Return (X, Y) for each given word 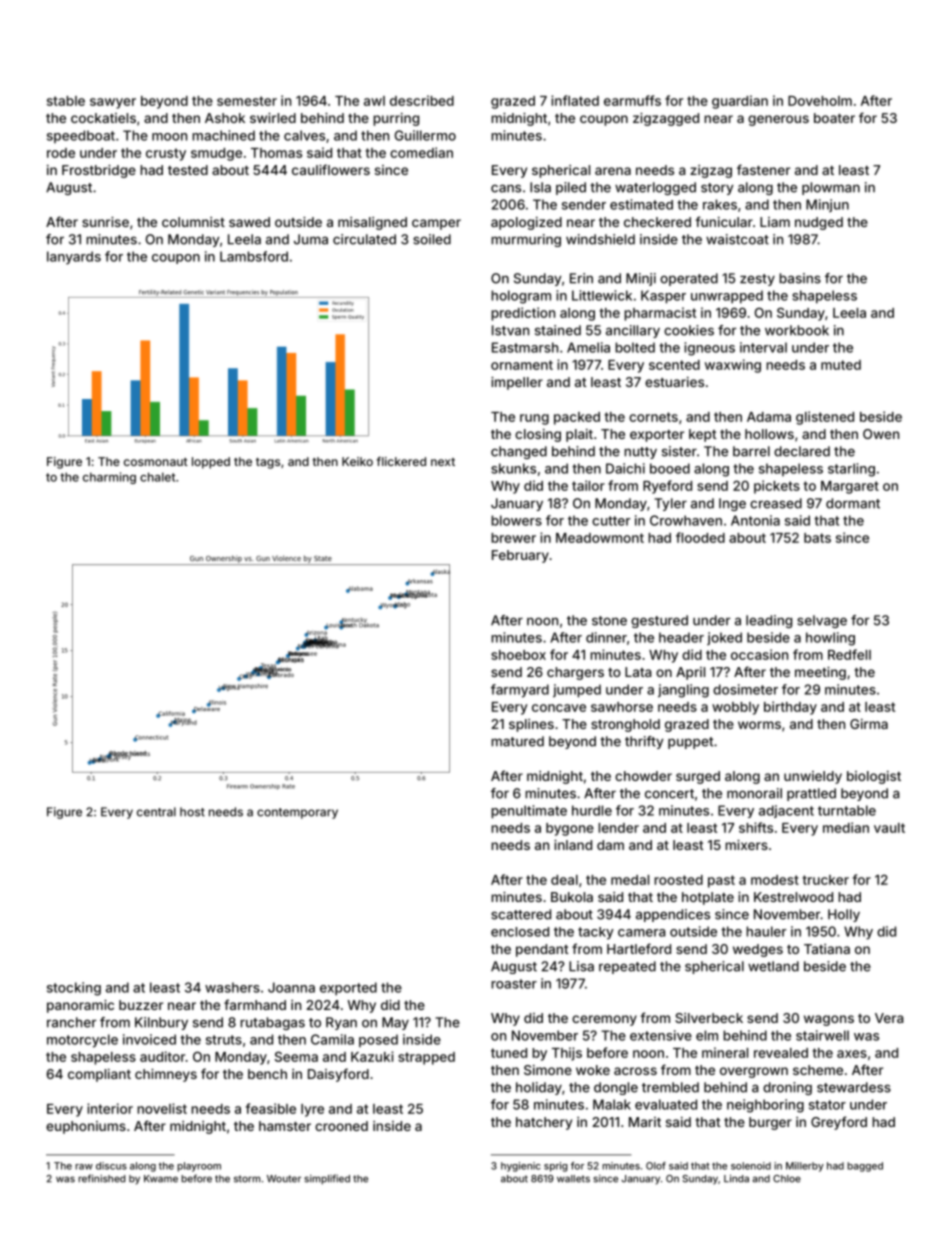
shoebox (518, 655)
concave (559, 708)
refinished (102, 1178)
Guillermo (425, 135)
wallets (573, 1179)
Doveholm (820, 101)
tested (188, 170)
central (156, 812)
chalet (157, 477)
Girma (869, 724)
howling (830, 639)
